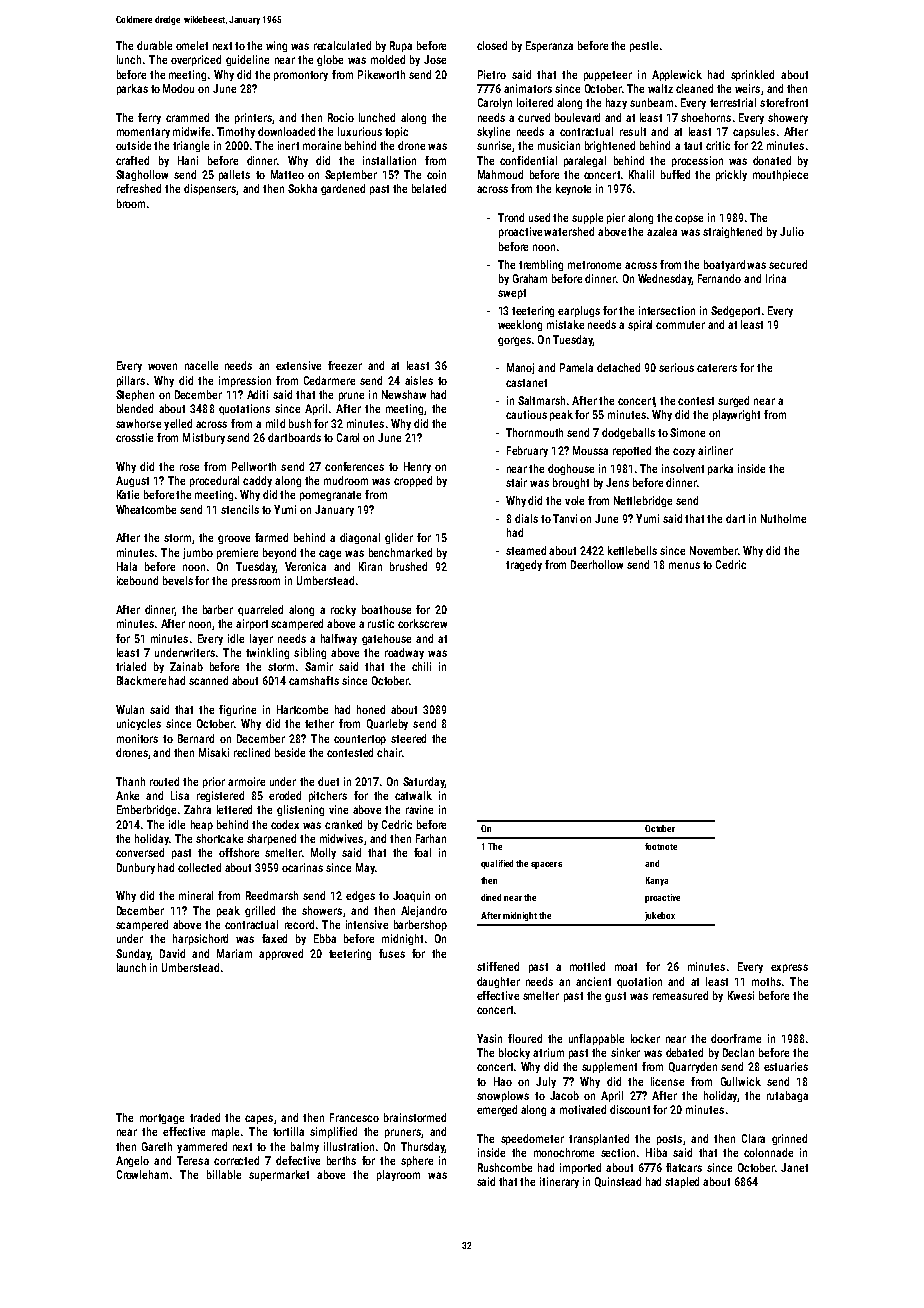  What do you see at coordinates (676, 367) in the page?
I see `serious` at bounding box center [676, 367].
